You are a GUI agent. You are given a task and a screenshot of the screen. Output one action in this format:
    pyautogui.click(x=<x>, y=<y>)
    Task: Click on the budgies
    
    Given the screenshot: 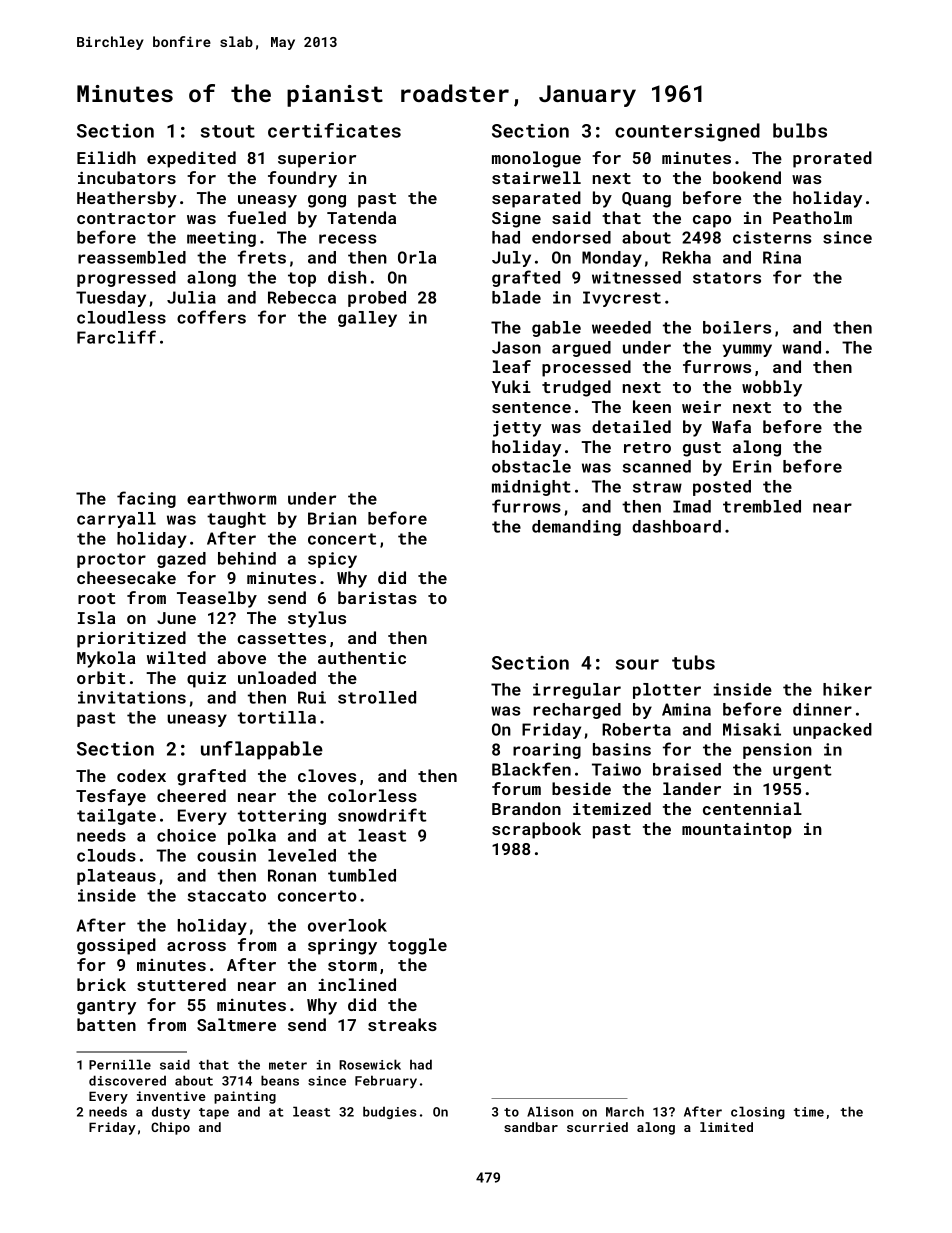 What is the action you would take?
    pyautogui.click(x=390, y=1112)
